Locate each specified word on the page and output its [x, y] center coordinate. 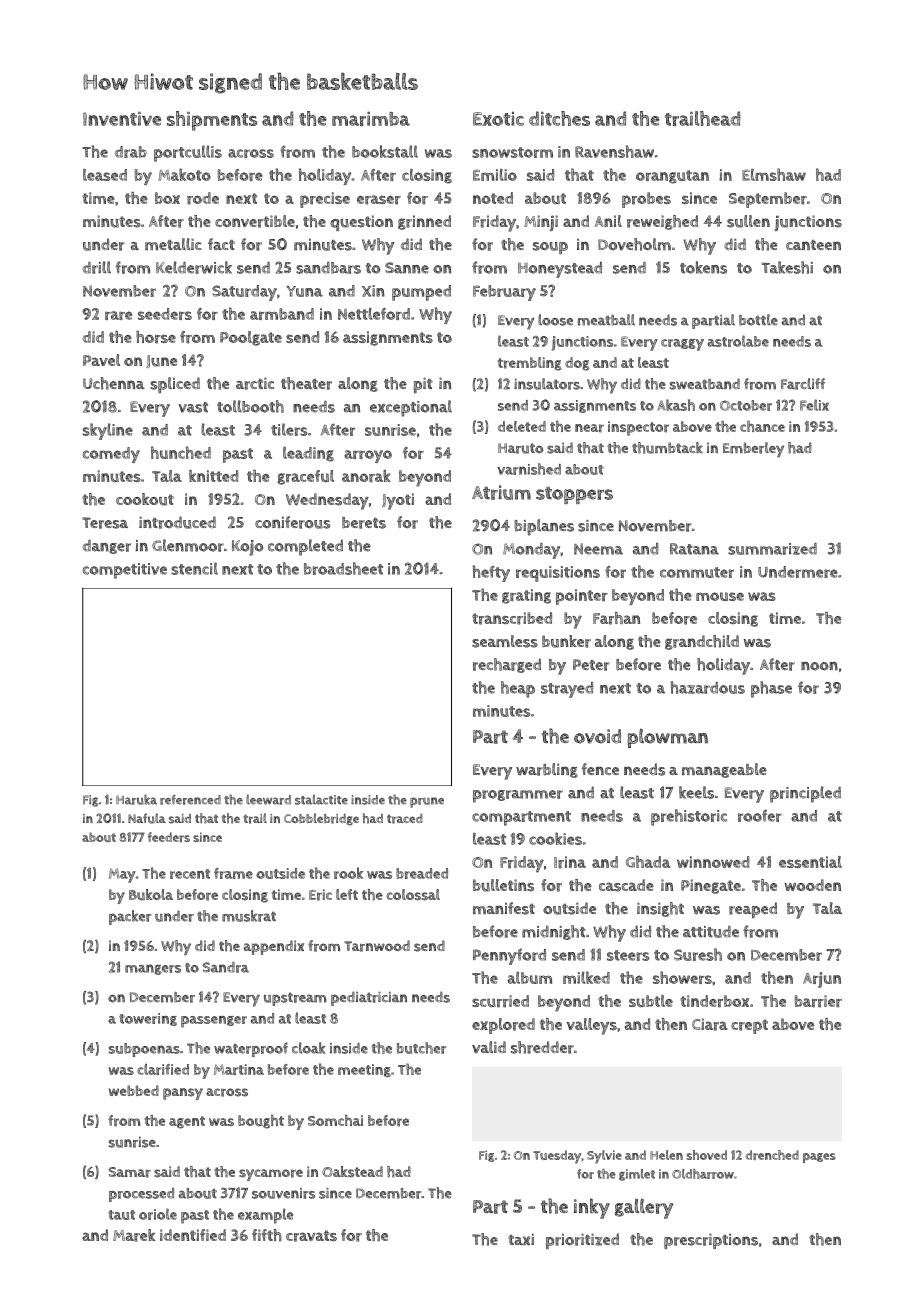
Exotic [498, 118]
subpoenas [144, 1050]
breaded [422, 873]
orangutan [672, 177]
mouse [720, 596]
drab [131, 152]
